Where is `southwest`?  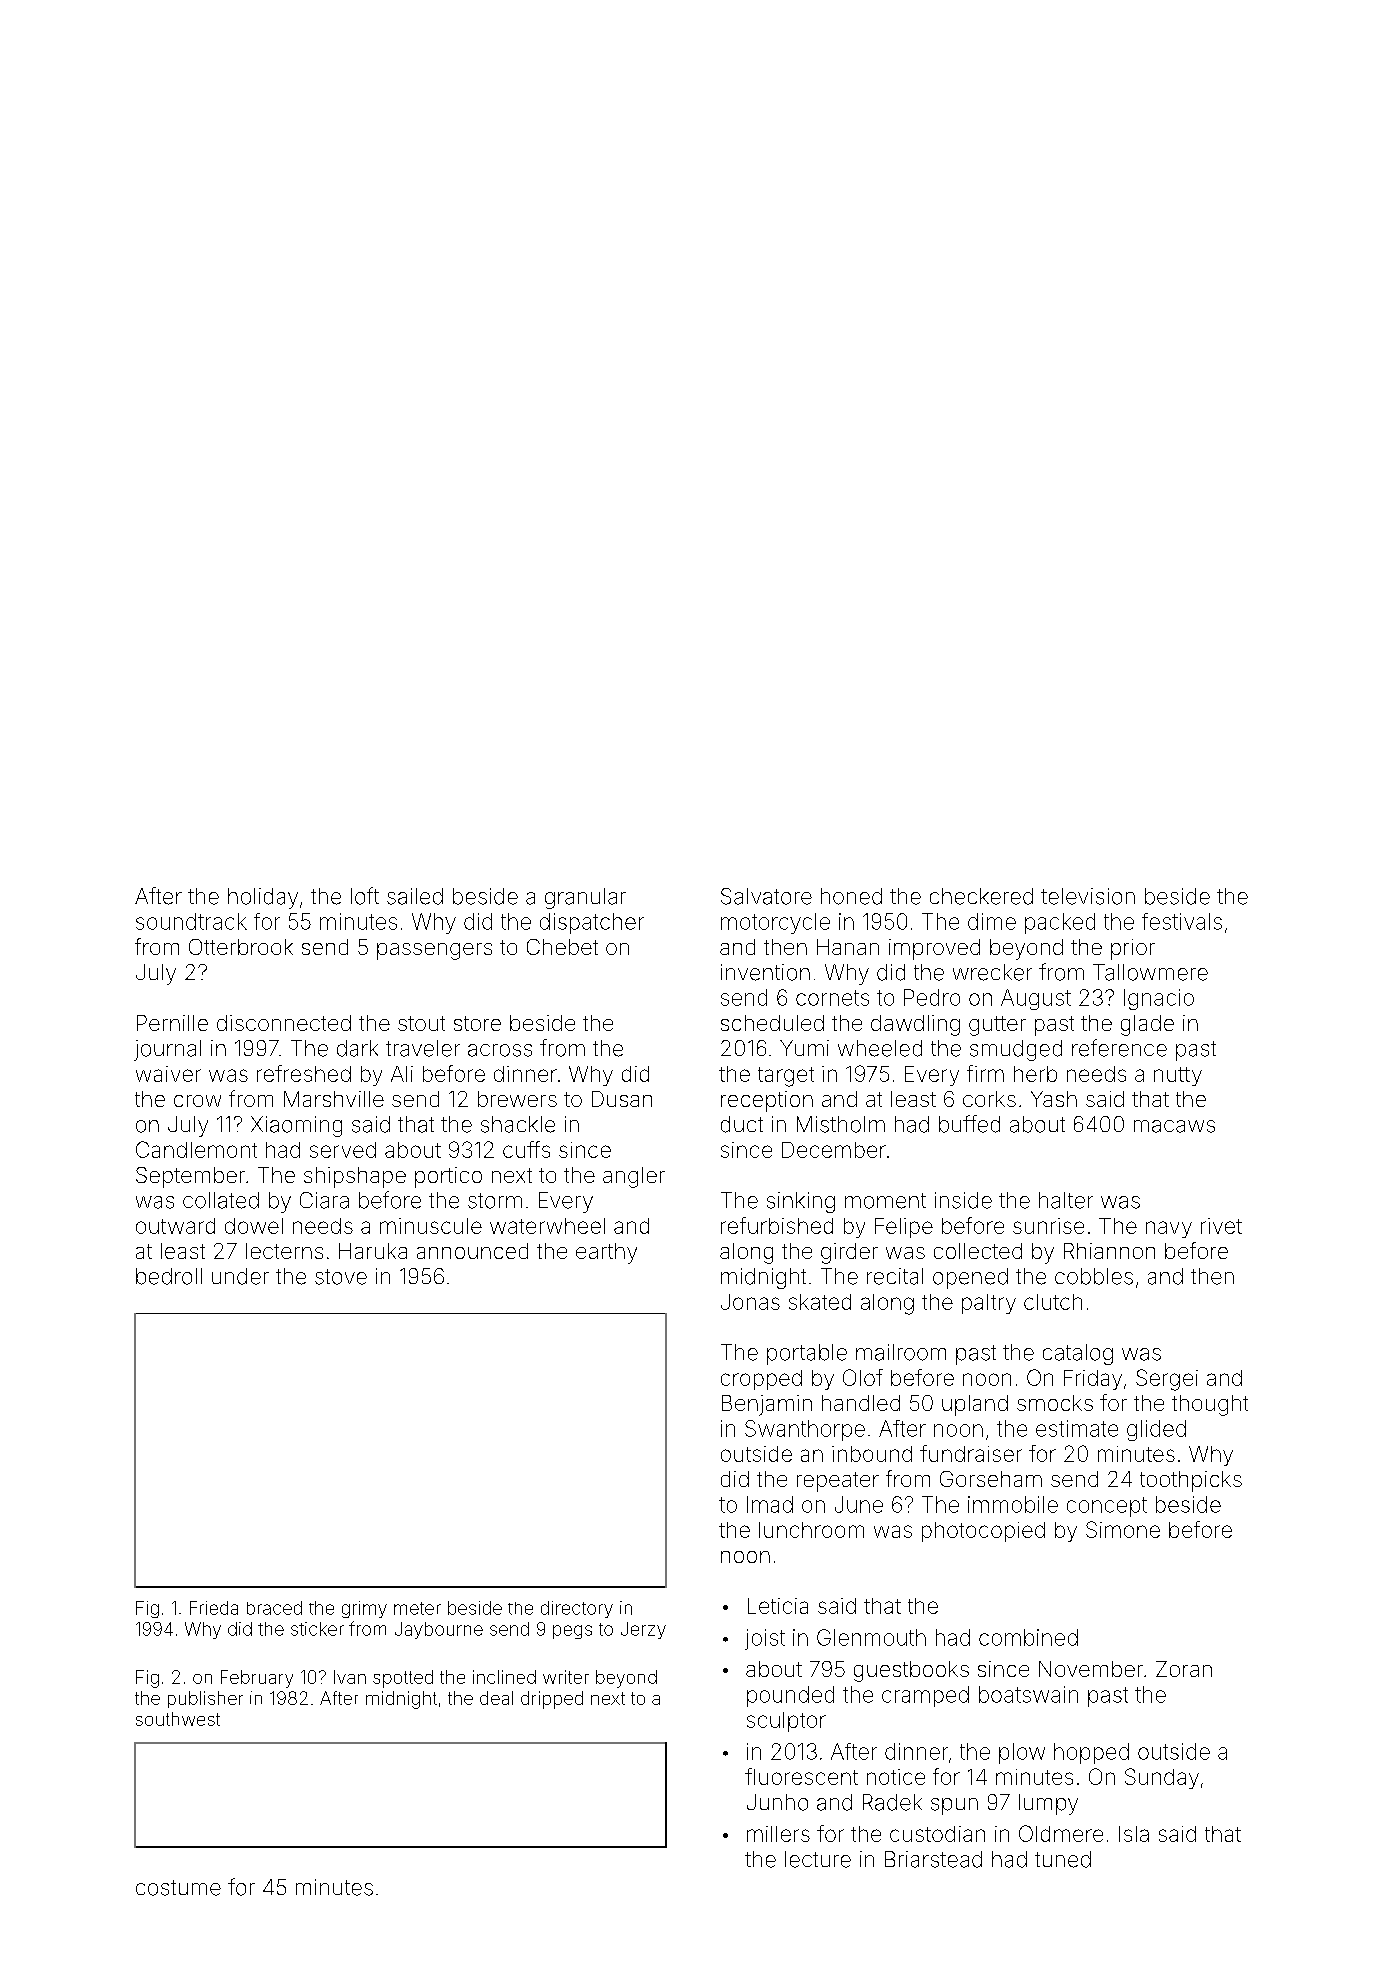 southwest is located at coordinates (178, 1719).
